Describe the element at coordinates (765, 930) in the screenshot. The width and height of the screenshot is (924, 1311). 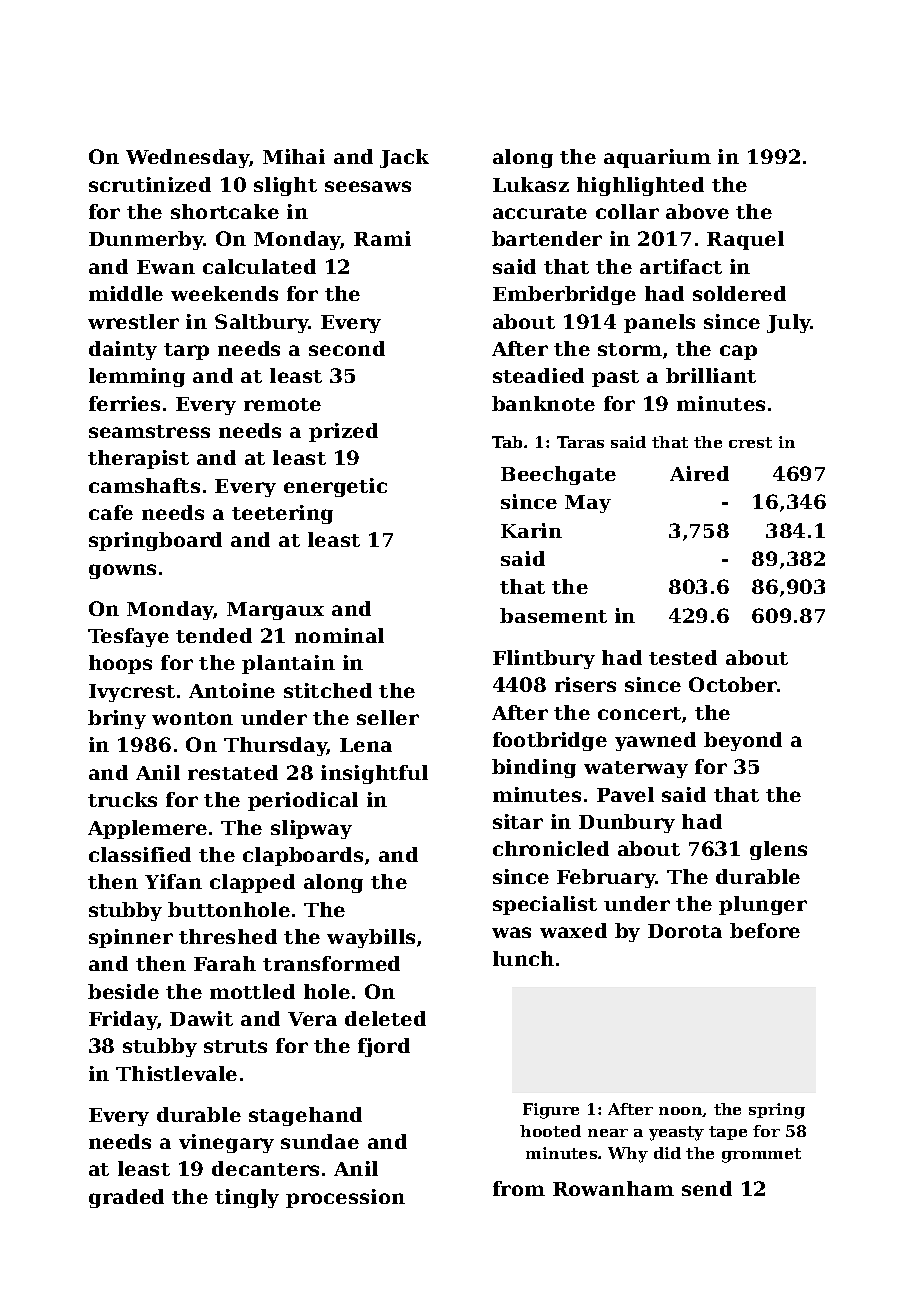
I see `before` at that location.
